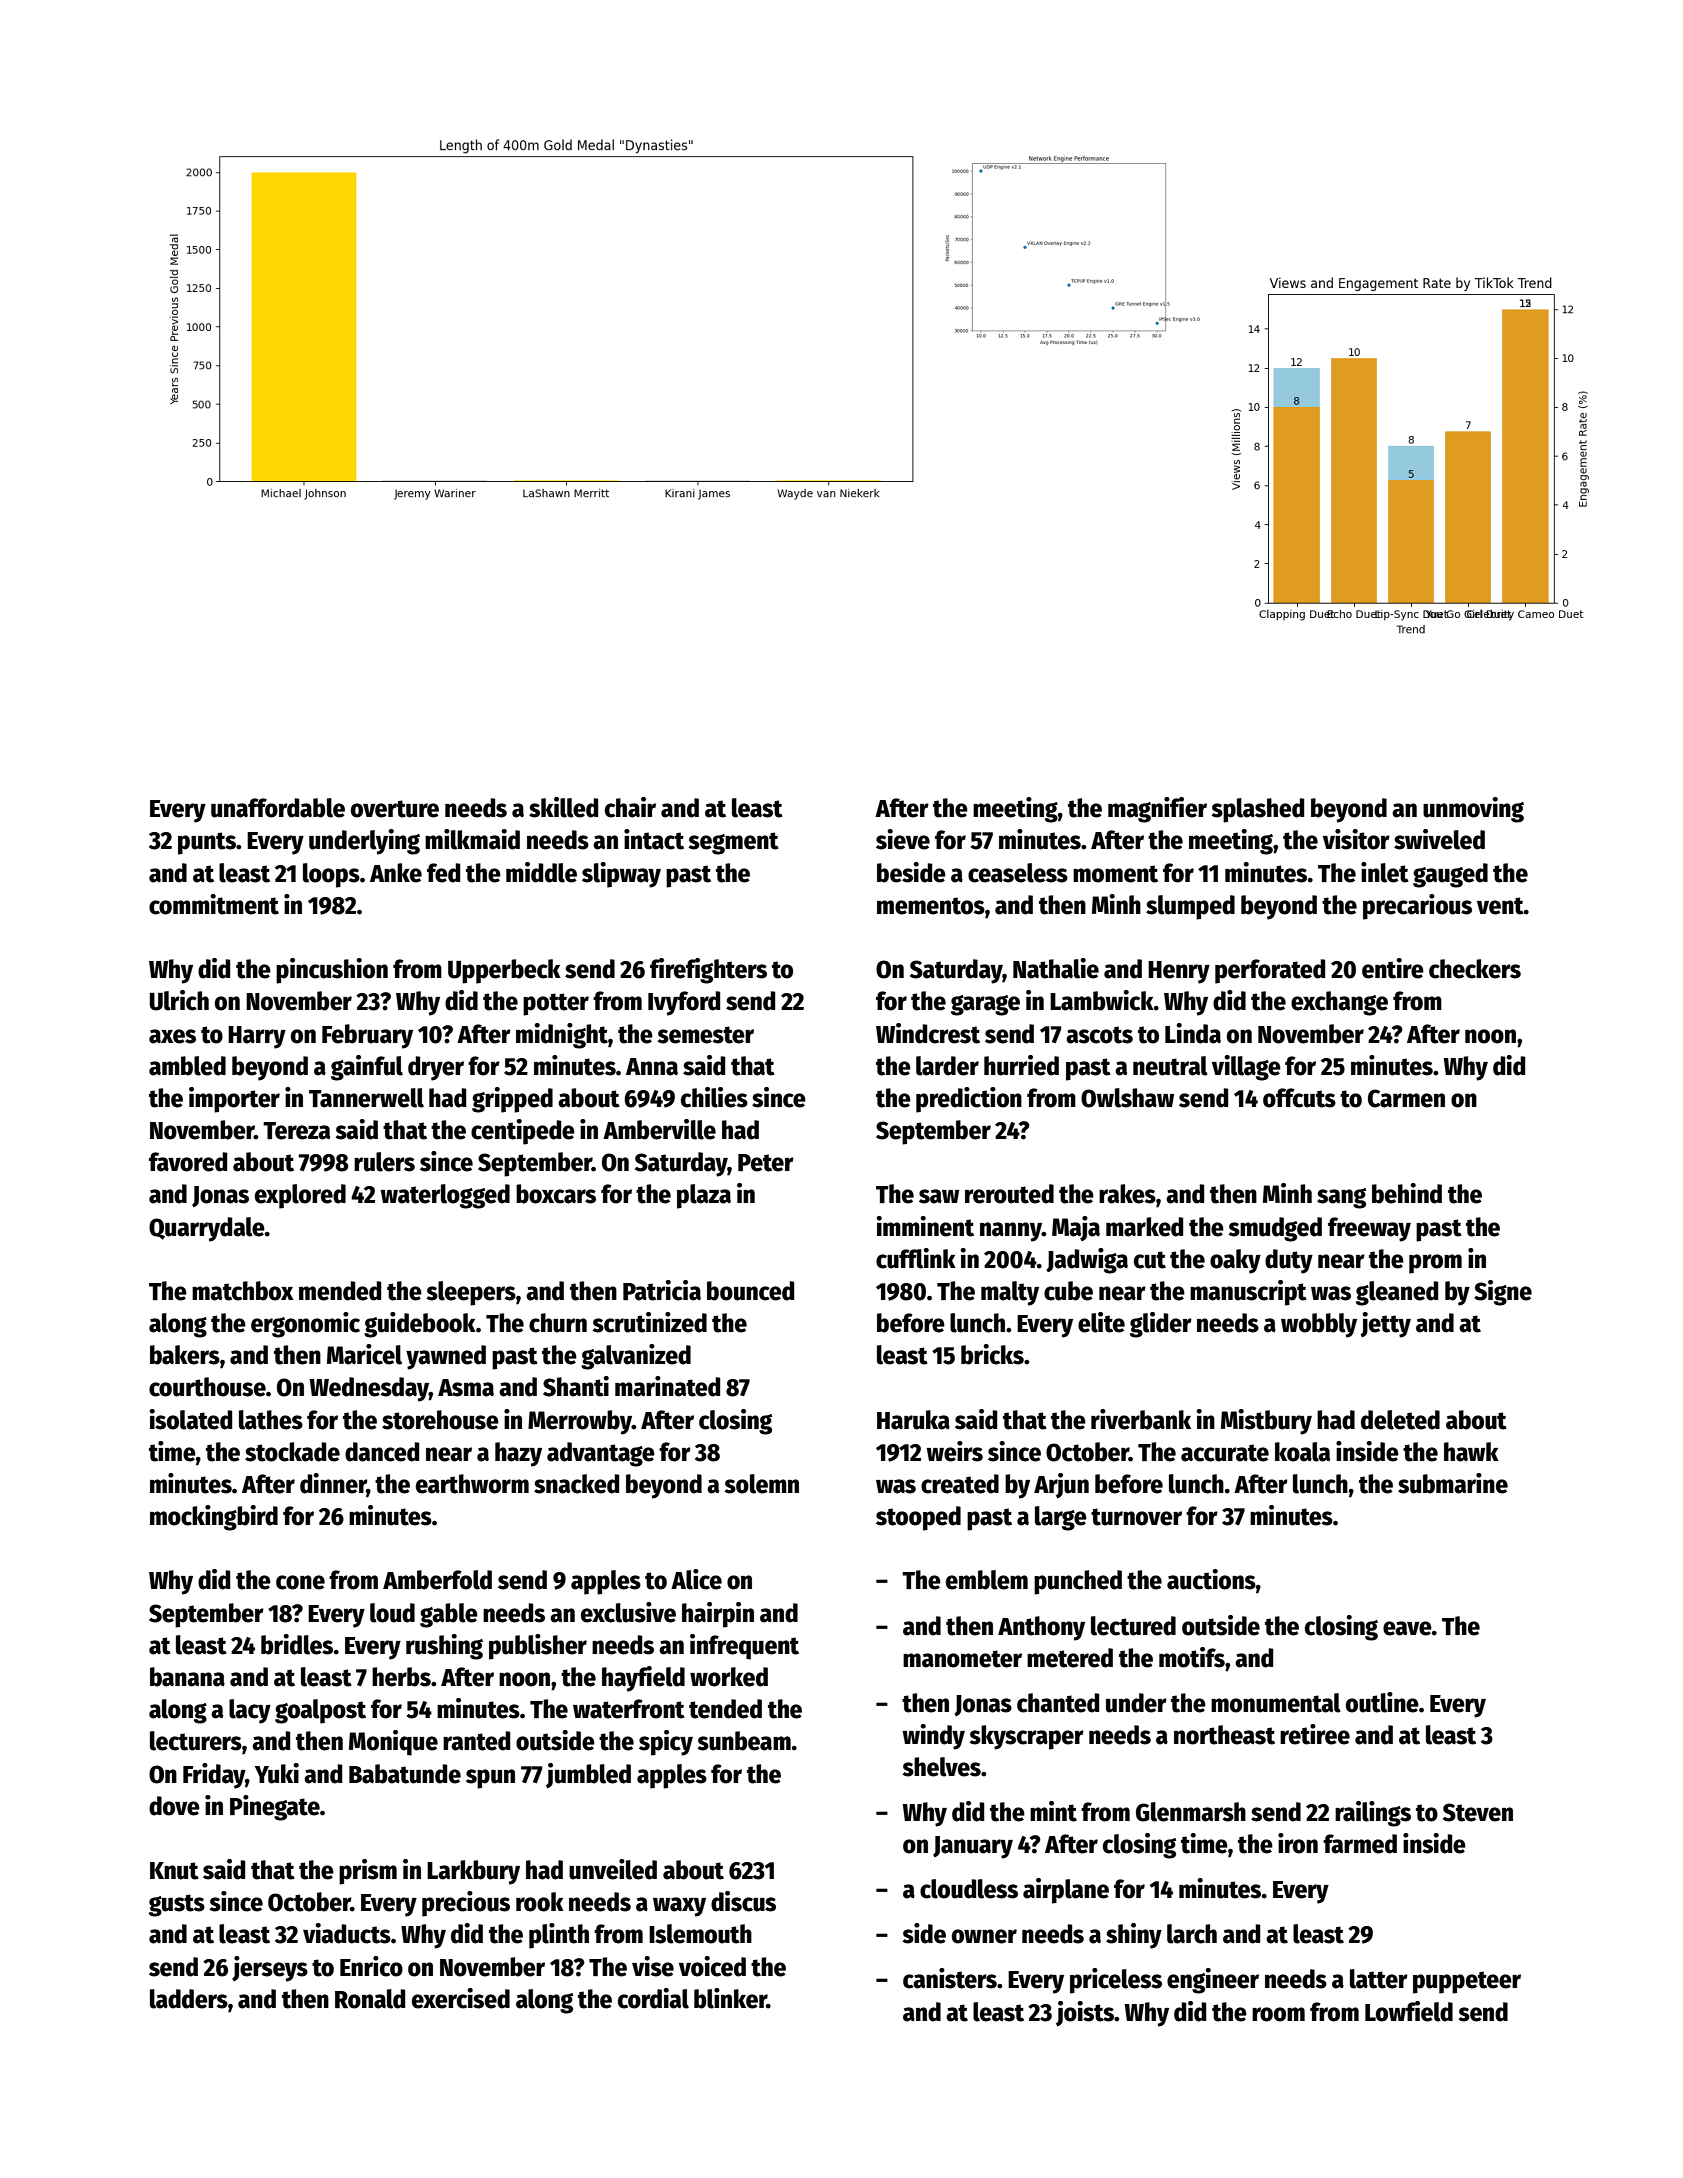 The image size is (1683, 2178). What do you see at coordinates (563, 807) in the screenshot?
I see `skilled` at bounding box center [563, 807].
